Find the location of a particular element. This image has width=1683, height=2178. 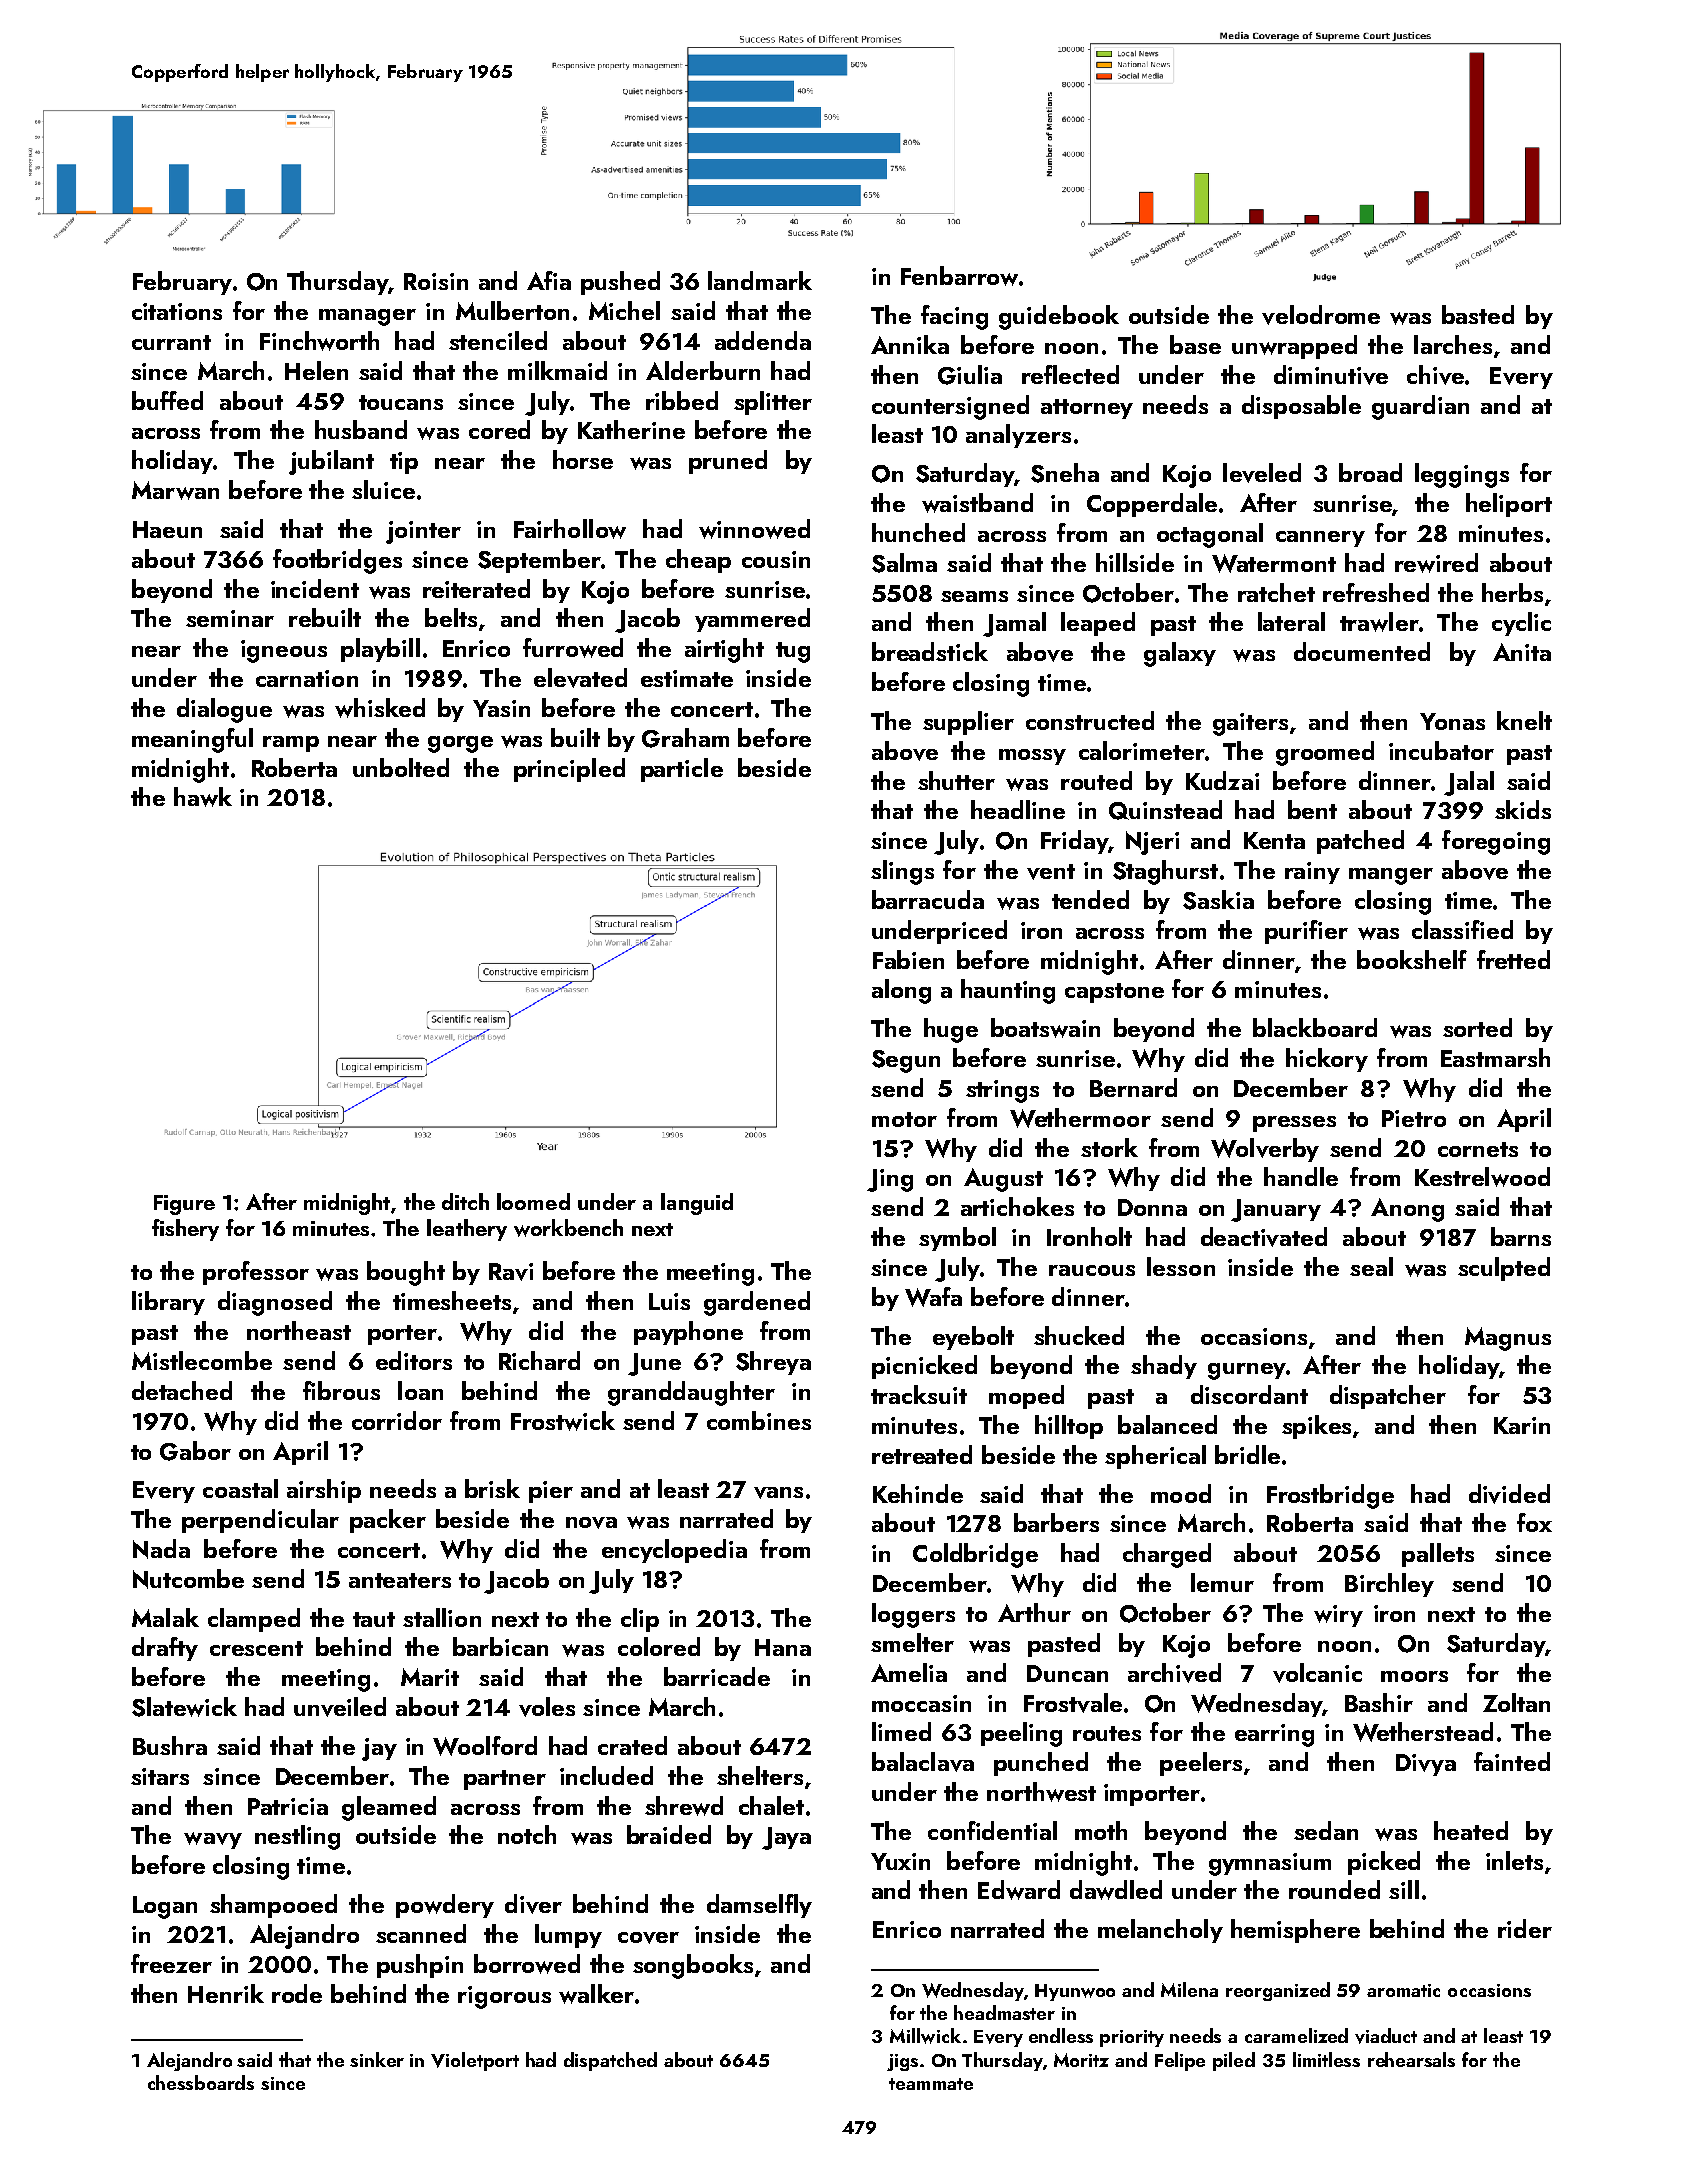

songbooks is located at coordinates (693, 1966).
